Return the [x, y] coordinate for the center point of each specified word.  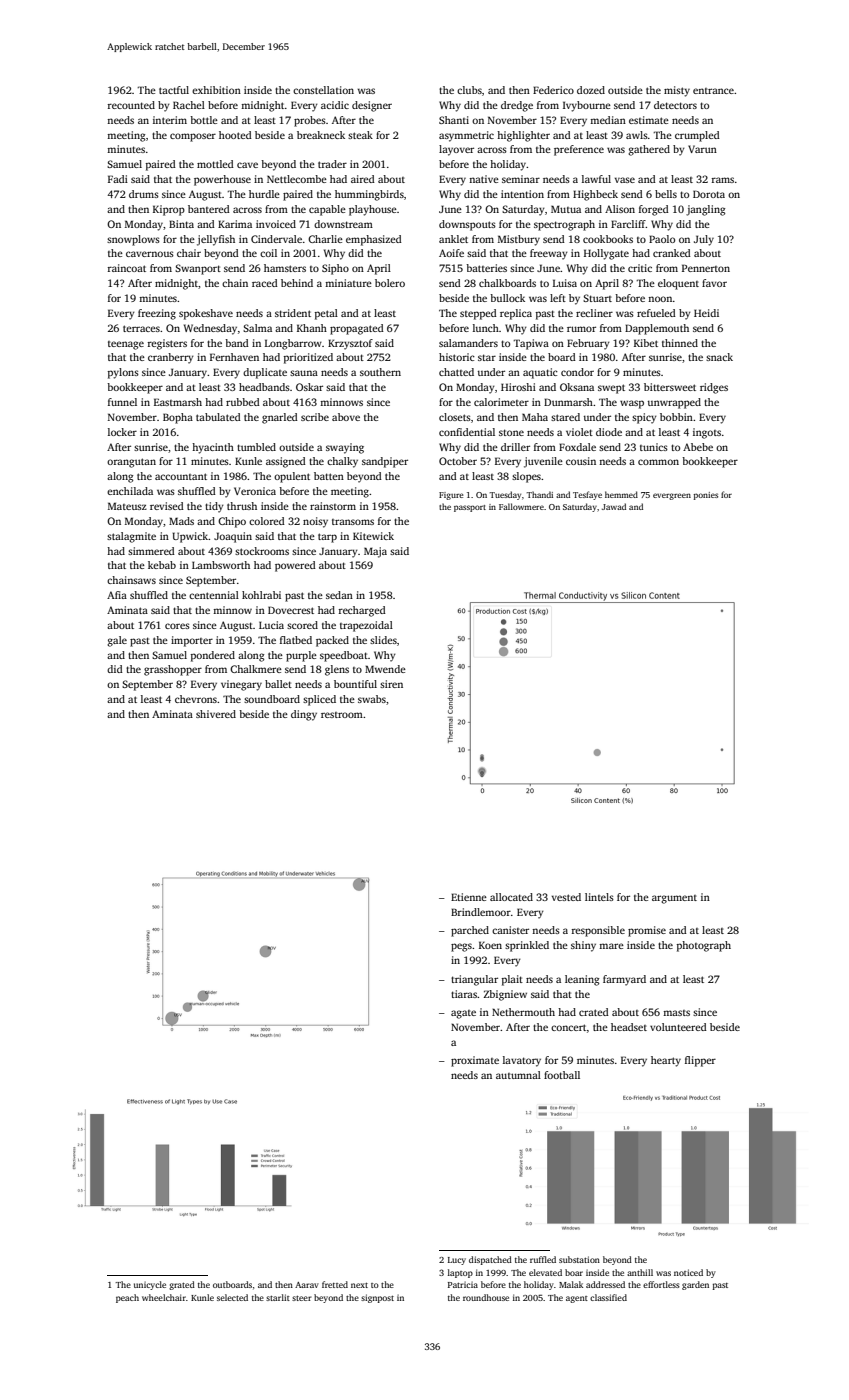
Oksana [577, 387]
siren [391, 684]
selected [232, 1297]
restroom [342, 715]
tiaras [464, 994]
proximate [475, 1061]
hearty [666, 1061]
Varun [702, 149]
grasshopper [173, 670]
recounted [131, 105]
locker [122, 432]
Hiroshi [518, 387]
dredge [517, 106]
